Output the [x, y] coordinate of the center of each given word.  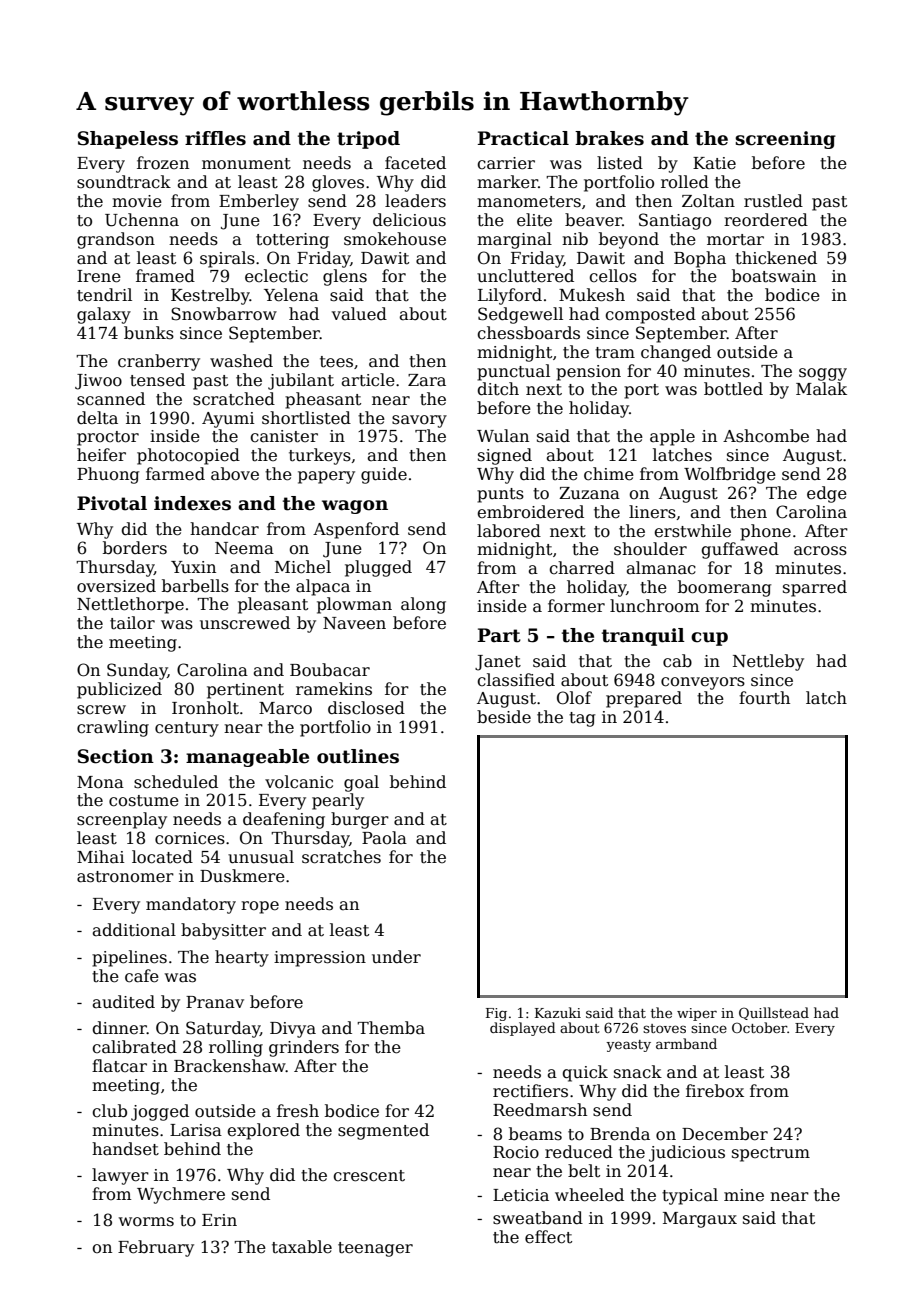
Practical [523, 138]
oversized [116, 586]
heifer [101, 455]
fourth [764, 698]
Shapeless [128, 140]
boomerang [725, 588]
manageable [247, 758]
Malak [821, 389]
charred [582, 568]
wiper [697, 1014]
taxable [302, 1247]
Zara [427, 380]
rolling [236, 1048]
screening [785, 140]
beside [504, 717]
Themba [391, 1028]
